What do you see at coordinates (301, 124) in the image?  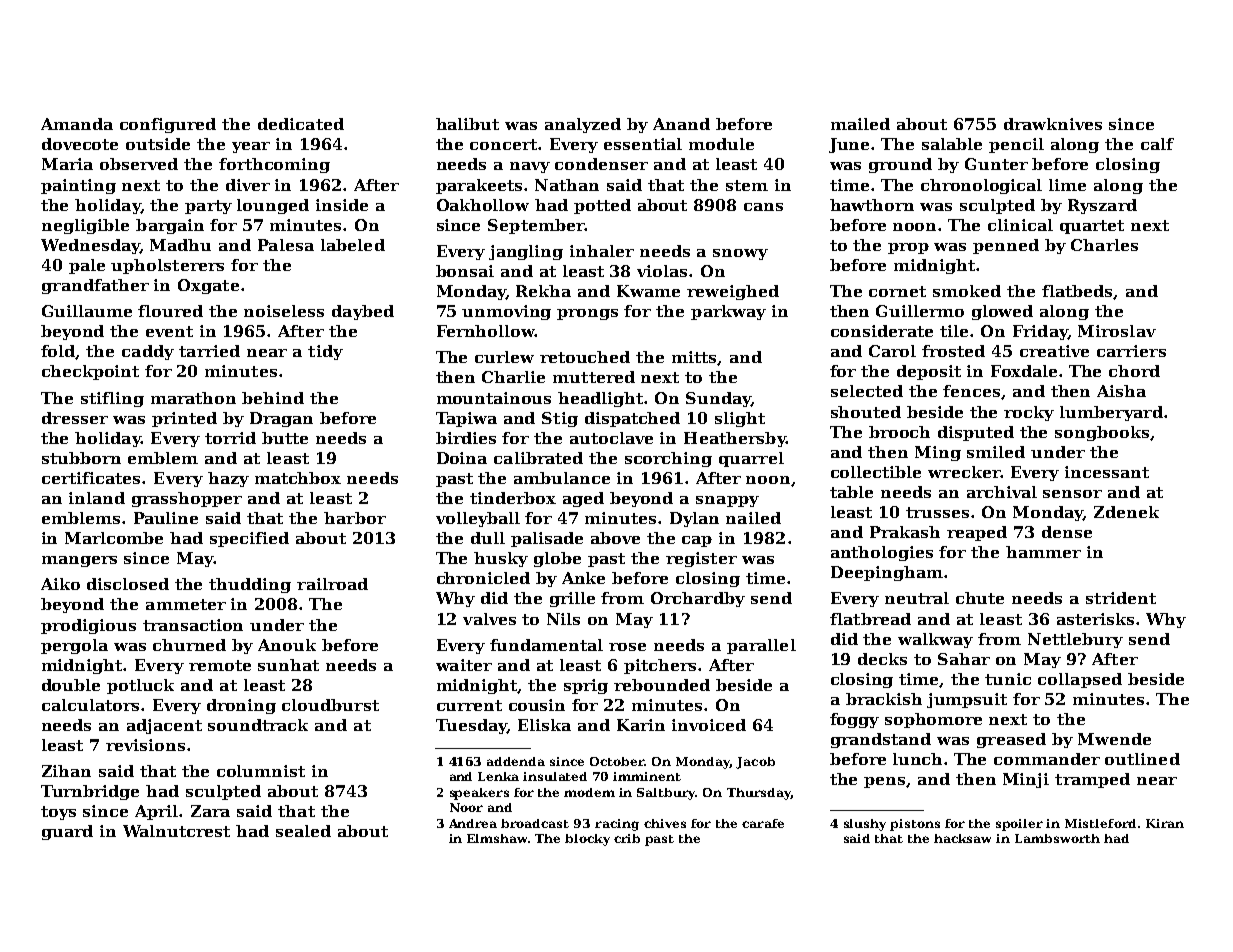 I see `dedicated` at bounding box center [301, 124].
